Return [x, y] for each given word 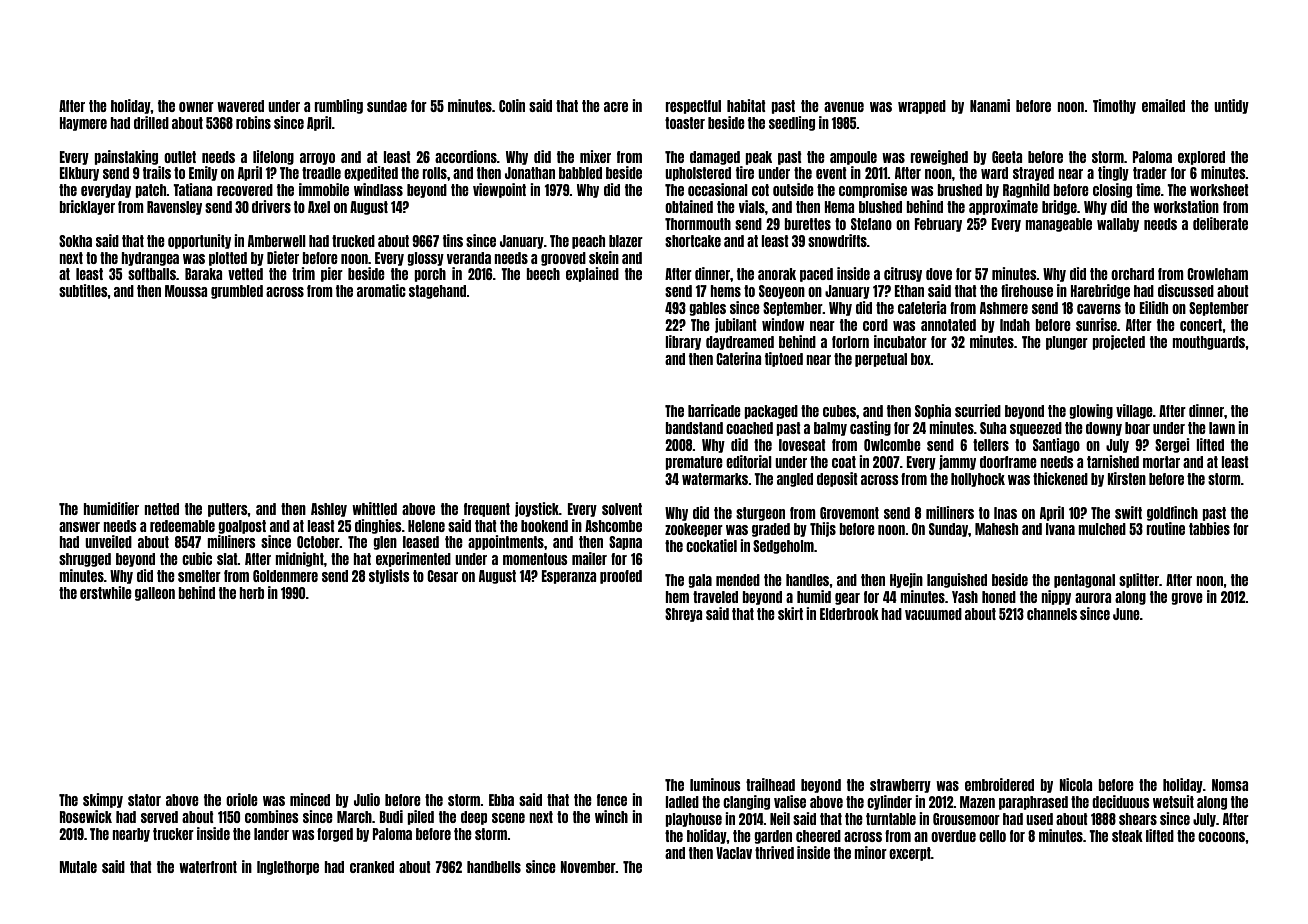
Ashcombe [613, 526]
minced [310, 799]
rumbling [338, 106]
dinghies [378, 526]
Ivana [1060, 529]
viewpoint [499, 190]
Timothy [1114, 106]
